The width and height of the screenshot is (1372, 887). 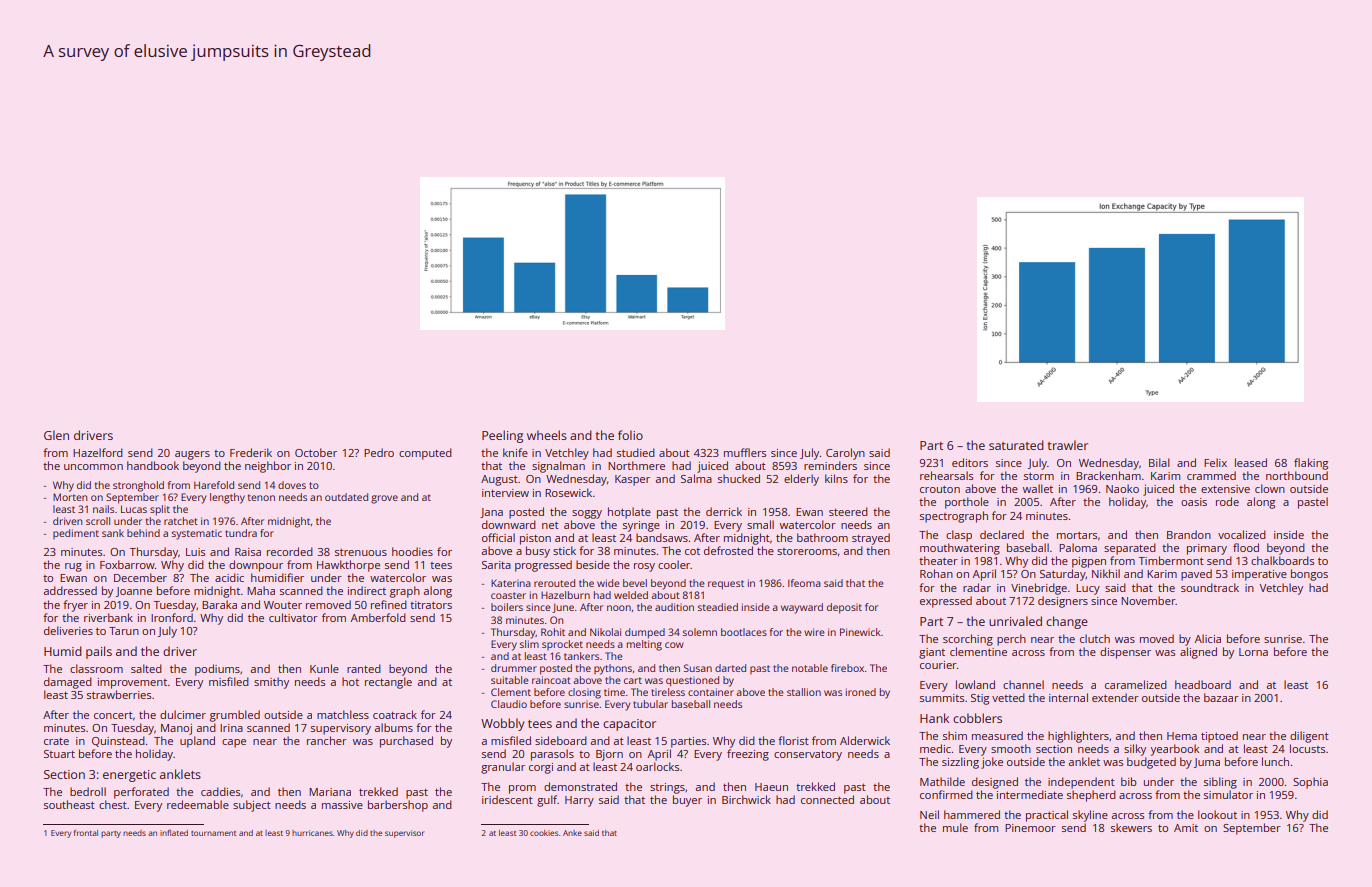 I want to click on Mariana, so click(x=330, y=792).
